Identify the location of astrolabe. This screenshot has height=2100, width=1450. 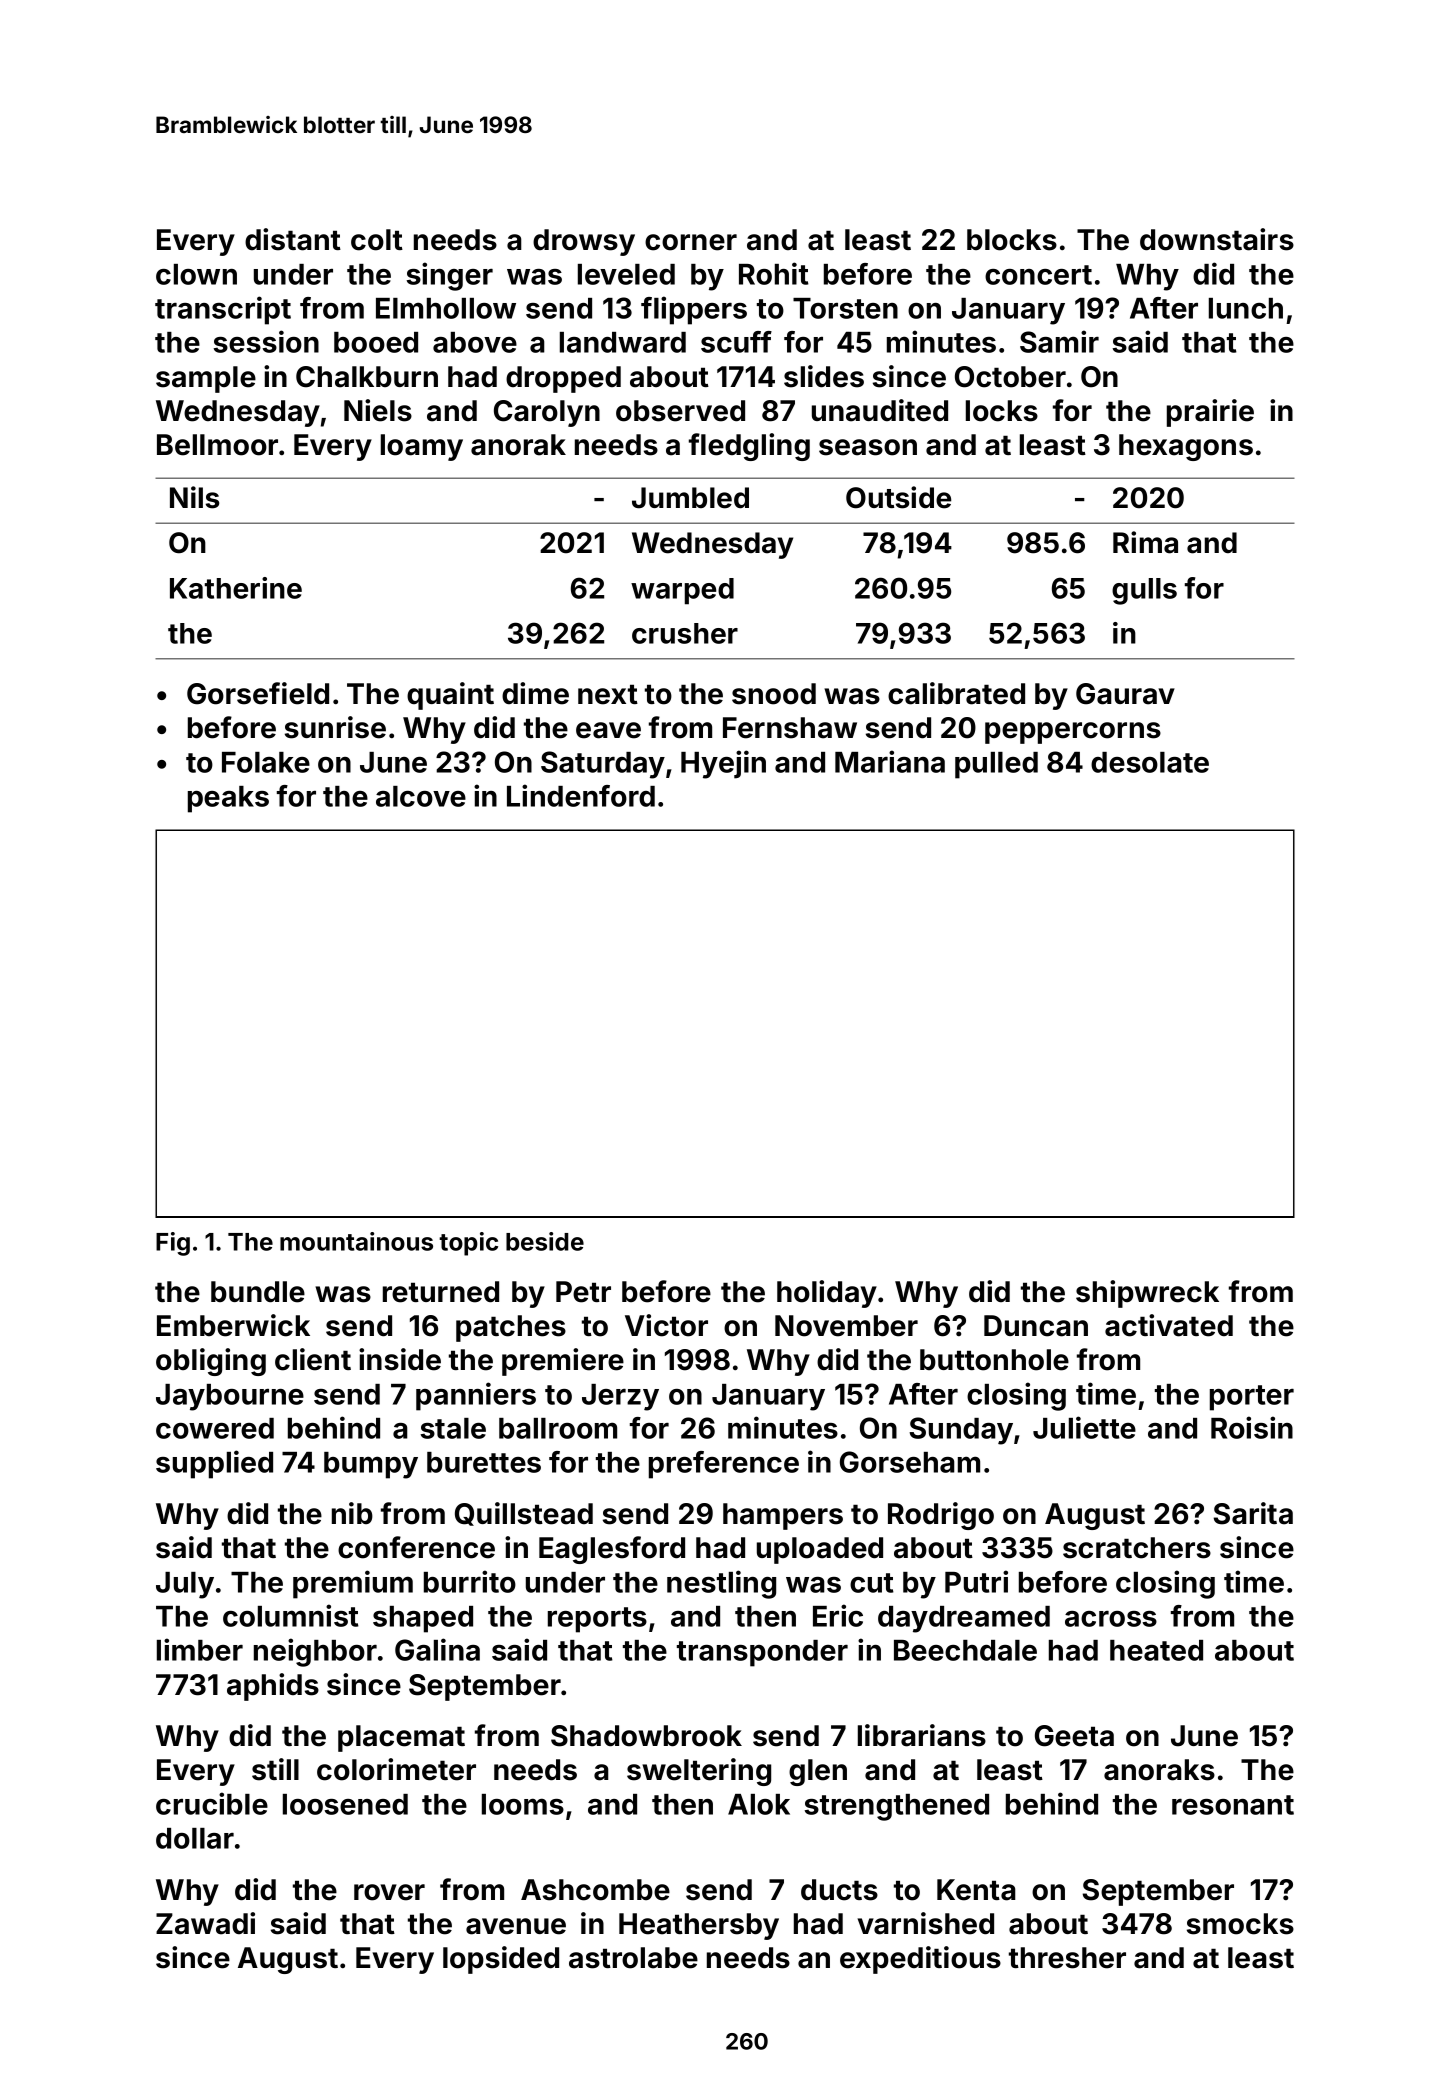
(633, 1958).
